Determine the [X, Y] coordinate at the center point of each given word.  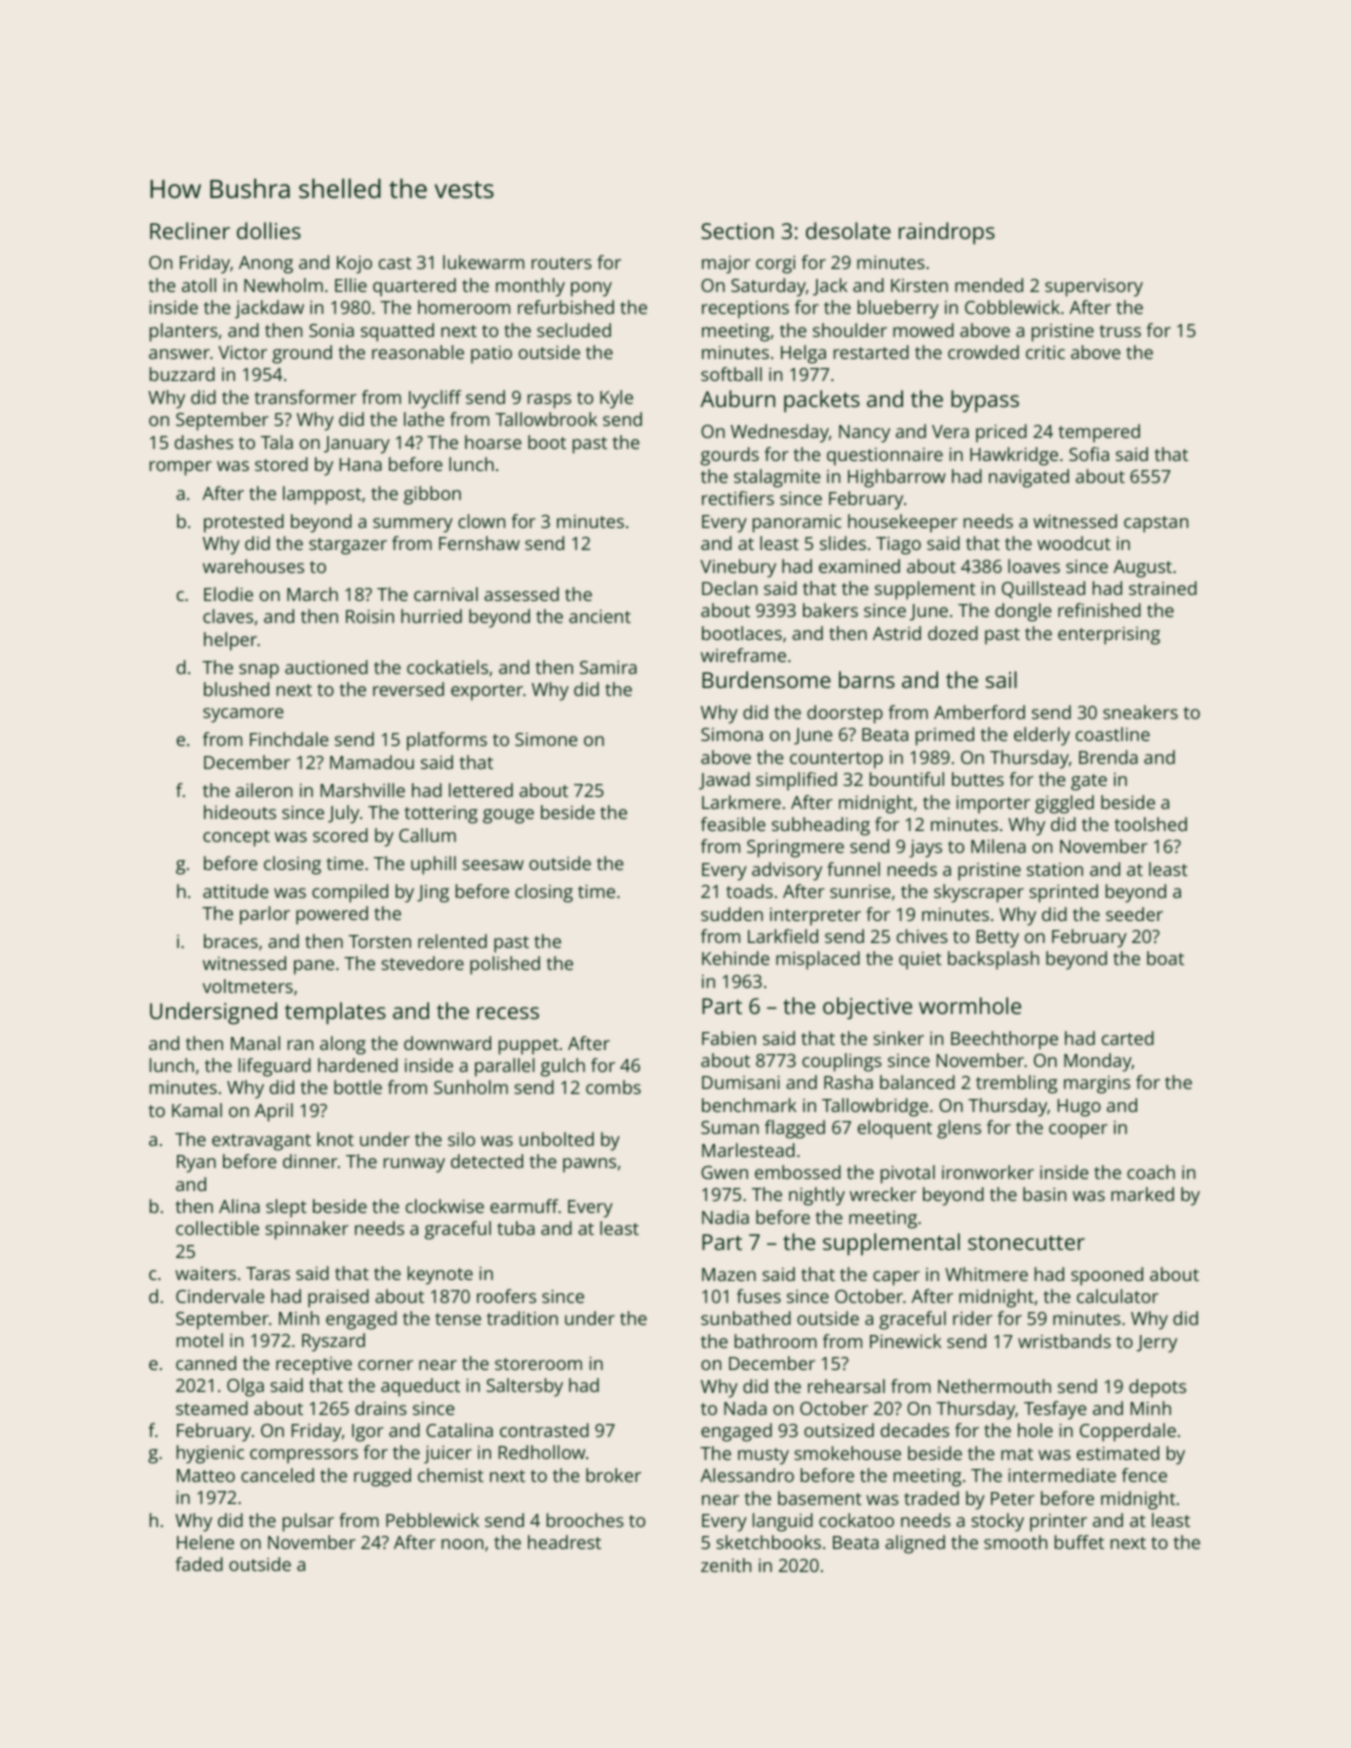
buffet [1079, 1542]
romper [181, 468]
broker [613, 1475]
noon [462, 1544]
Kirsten [919, 285]
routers [562, 263]
